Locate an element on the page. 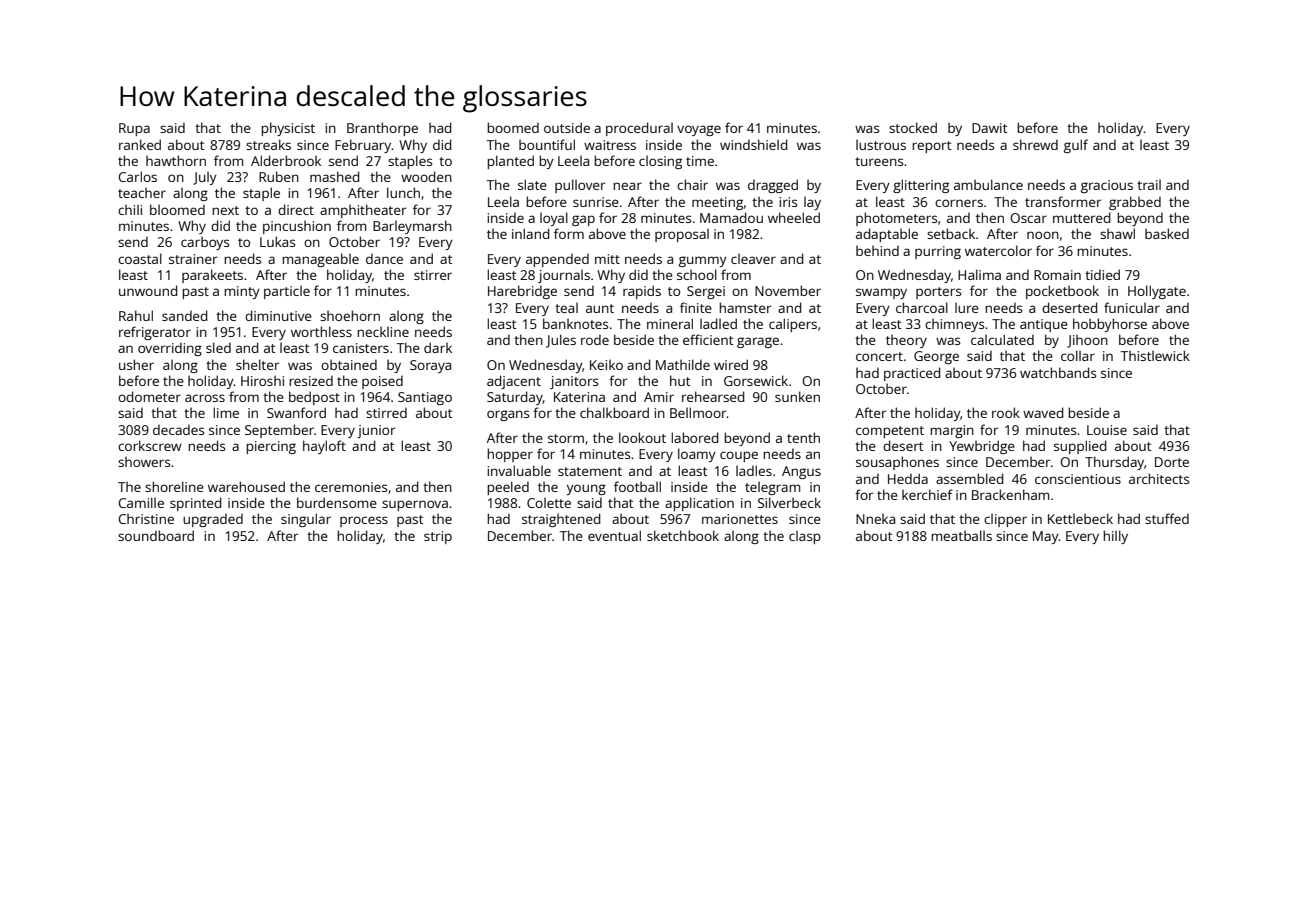 The width and height of the page is (1308, 924). Harebridge is located at coordinates (522, 292).
